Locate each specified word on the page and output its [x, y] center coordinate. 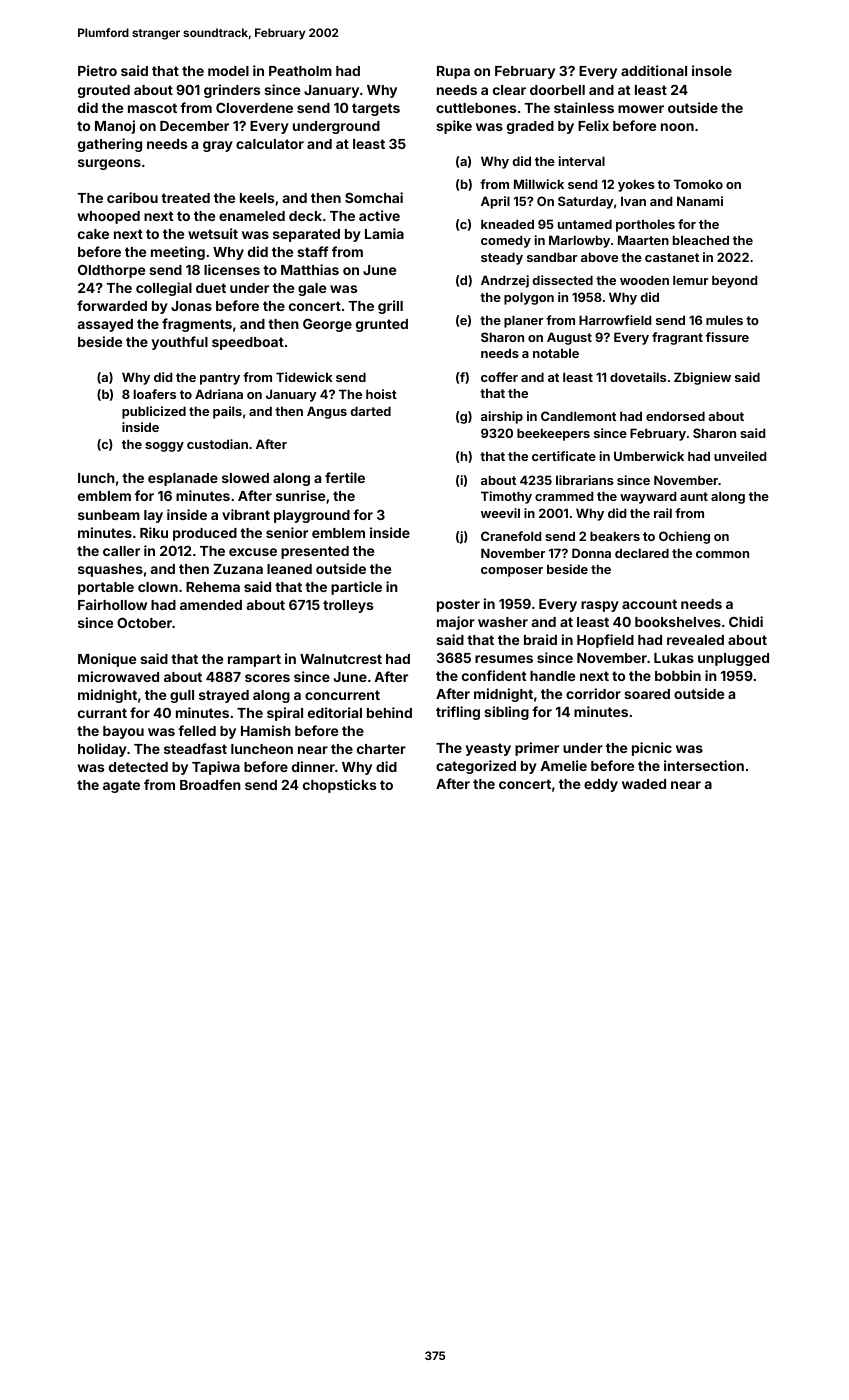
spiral [285, 714]
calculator [270, 144]
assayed [105, 325]
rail [663, 513]
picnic [652, 749]
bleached [701, 240]
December [194, 126]
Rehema [213, 587]
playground [312, 516]
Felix [593, 125]
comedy [506, 241]
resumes [504, 659]
